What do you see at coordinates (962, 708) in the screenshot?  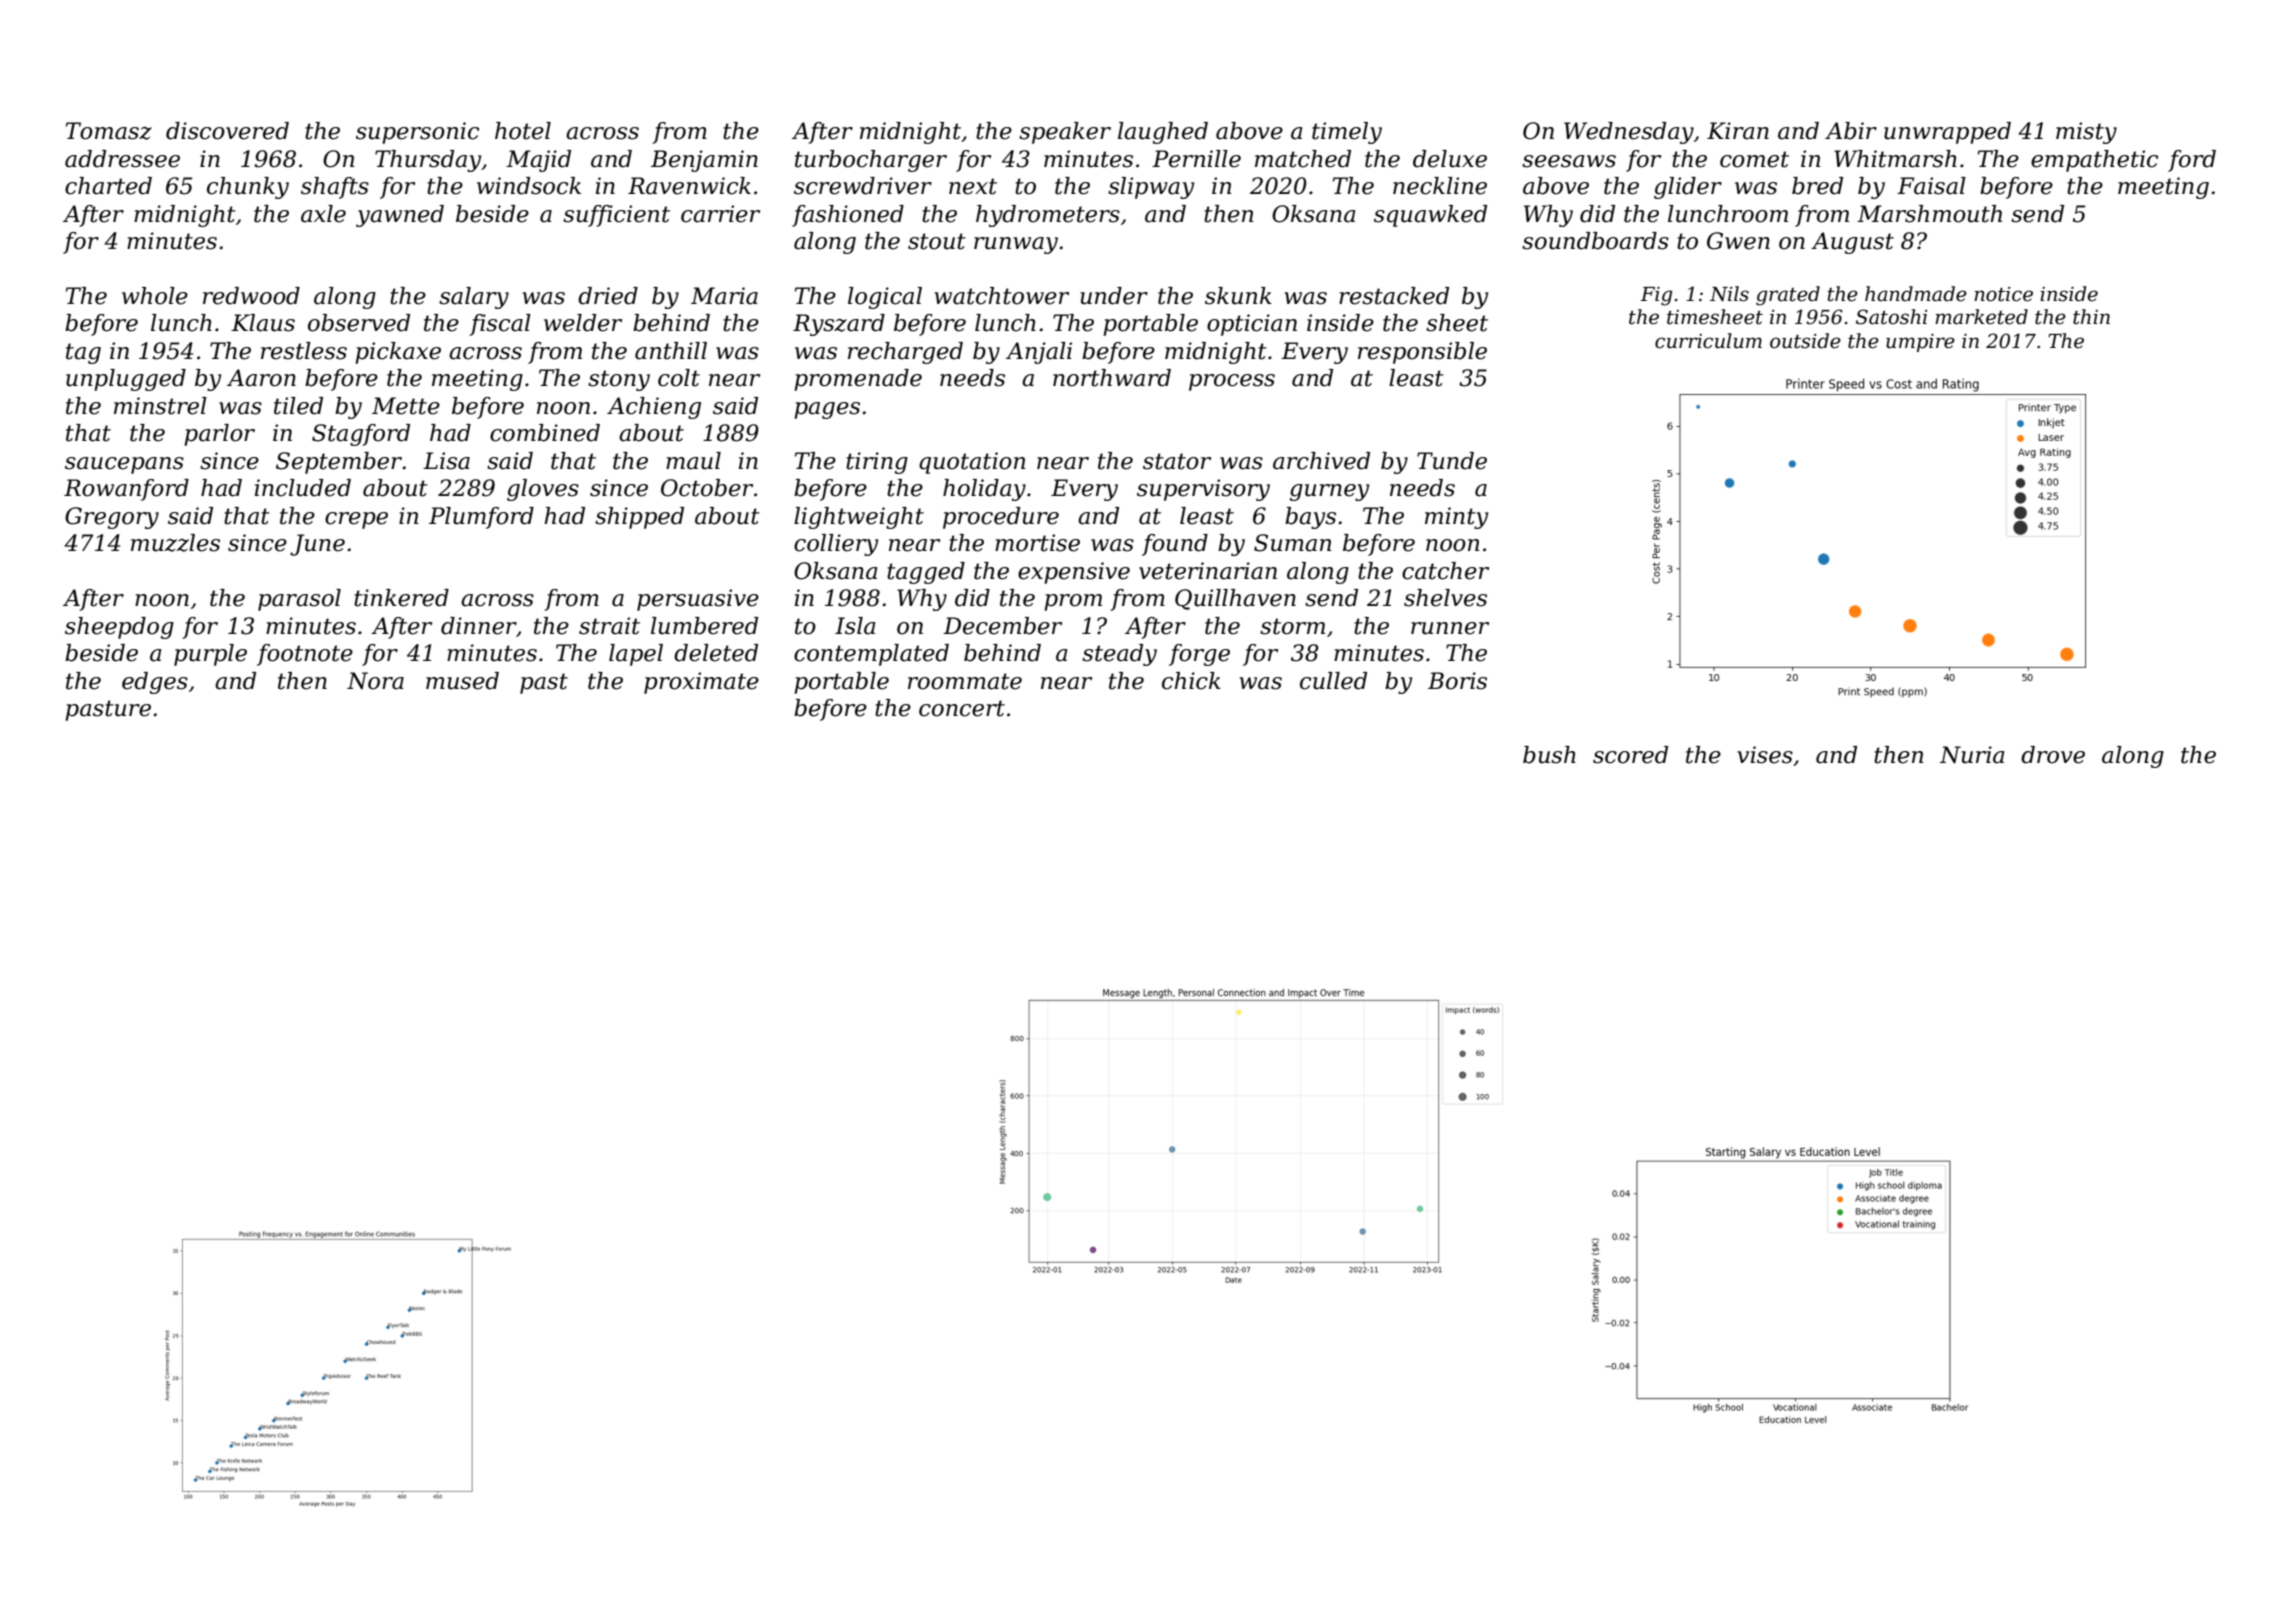 I see `concert` at bounding box center [962, 708].
